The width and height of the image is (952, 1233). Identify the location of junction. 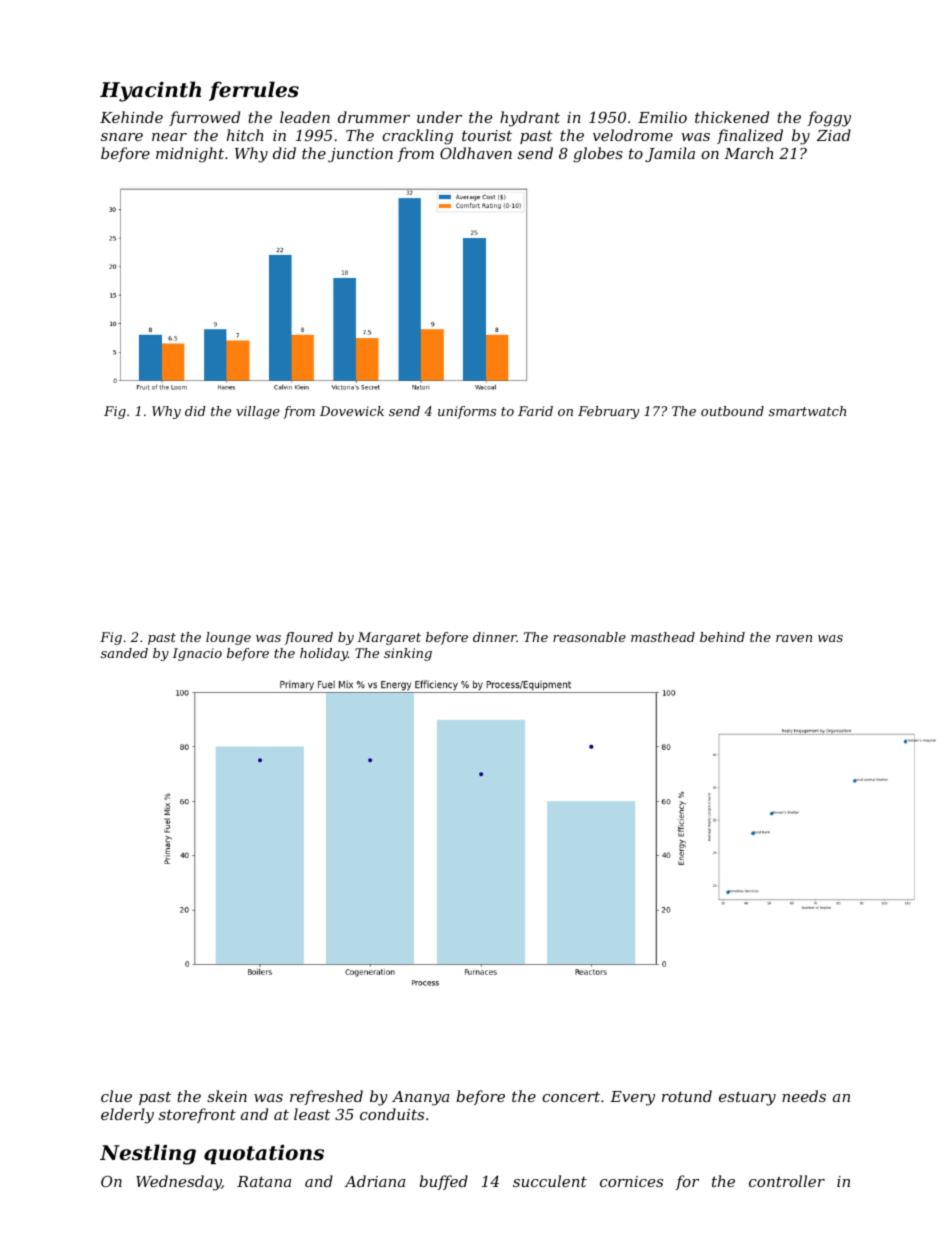
(360, 155).
